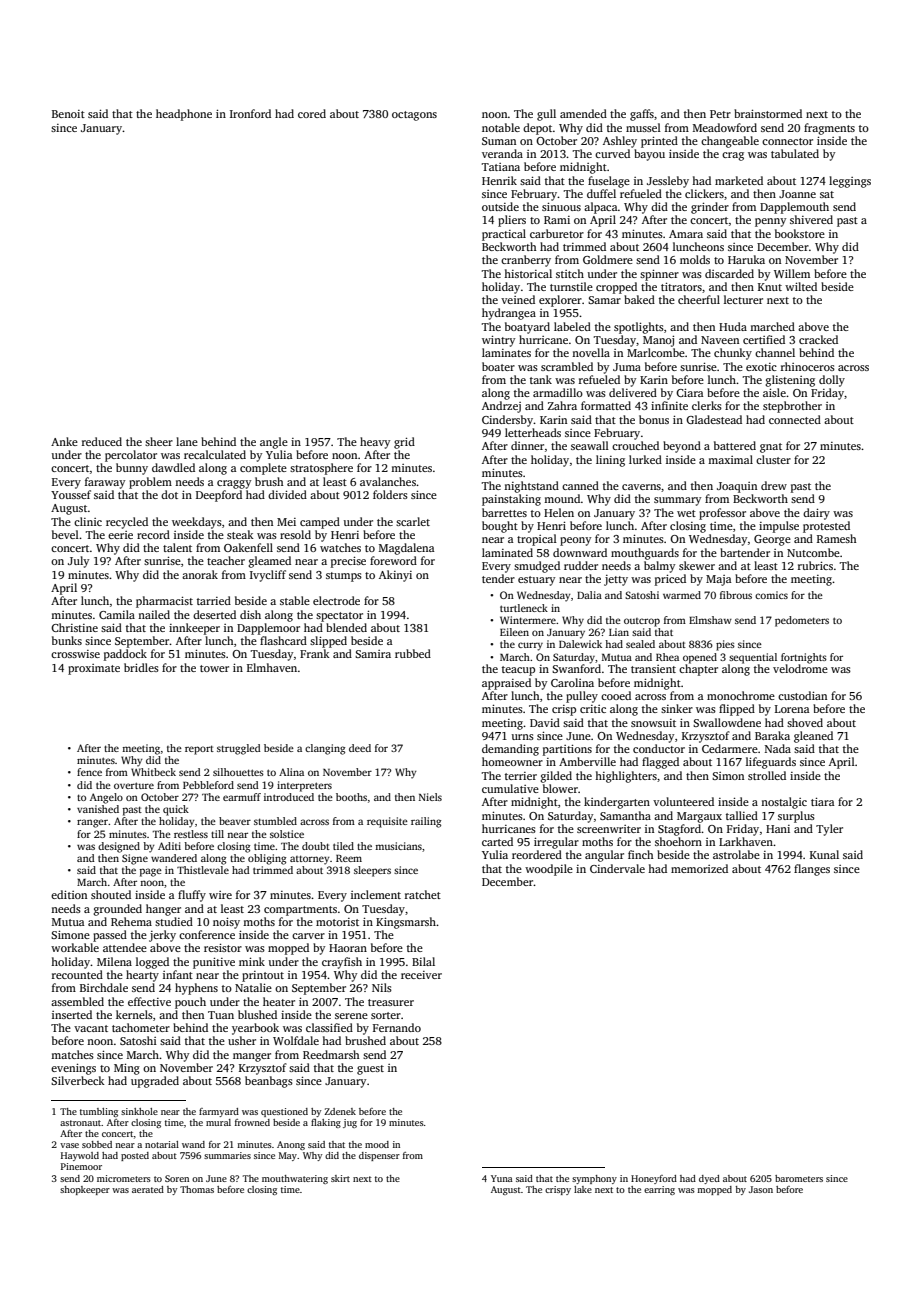  Describe the element at coordinates (68, 114) in the document. I see `Benoit` at that location.
